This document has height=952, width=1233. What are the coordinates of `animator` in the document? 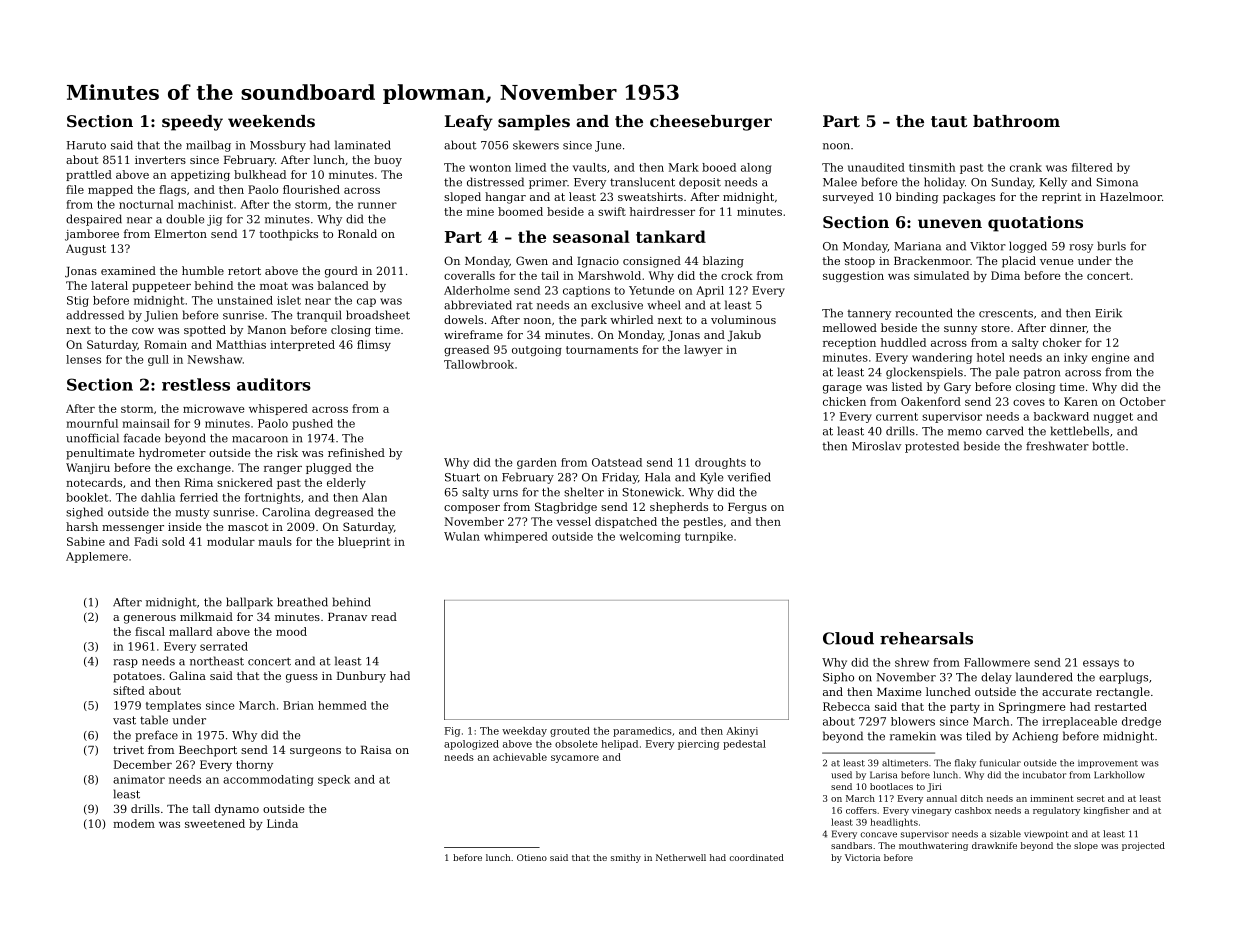 It's located at (139, 779).
